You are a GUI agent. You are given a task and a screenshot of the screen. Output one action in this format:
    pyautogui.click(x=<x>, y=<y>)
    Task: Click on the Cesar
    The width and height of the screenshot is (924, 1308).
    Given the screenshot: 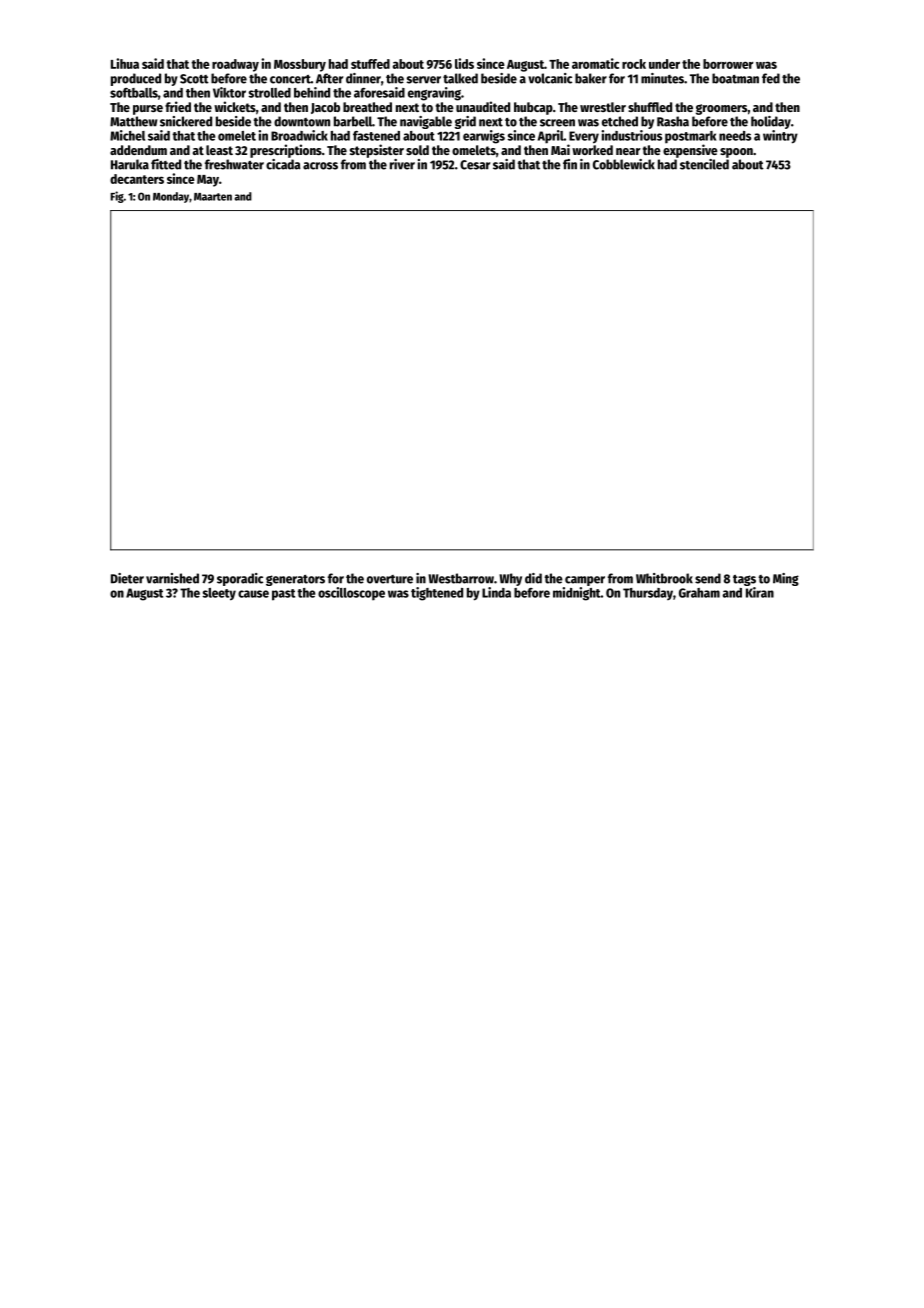 What is the action you would take?
    pyautogui.click(x=475, y=165)
